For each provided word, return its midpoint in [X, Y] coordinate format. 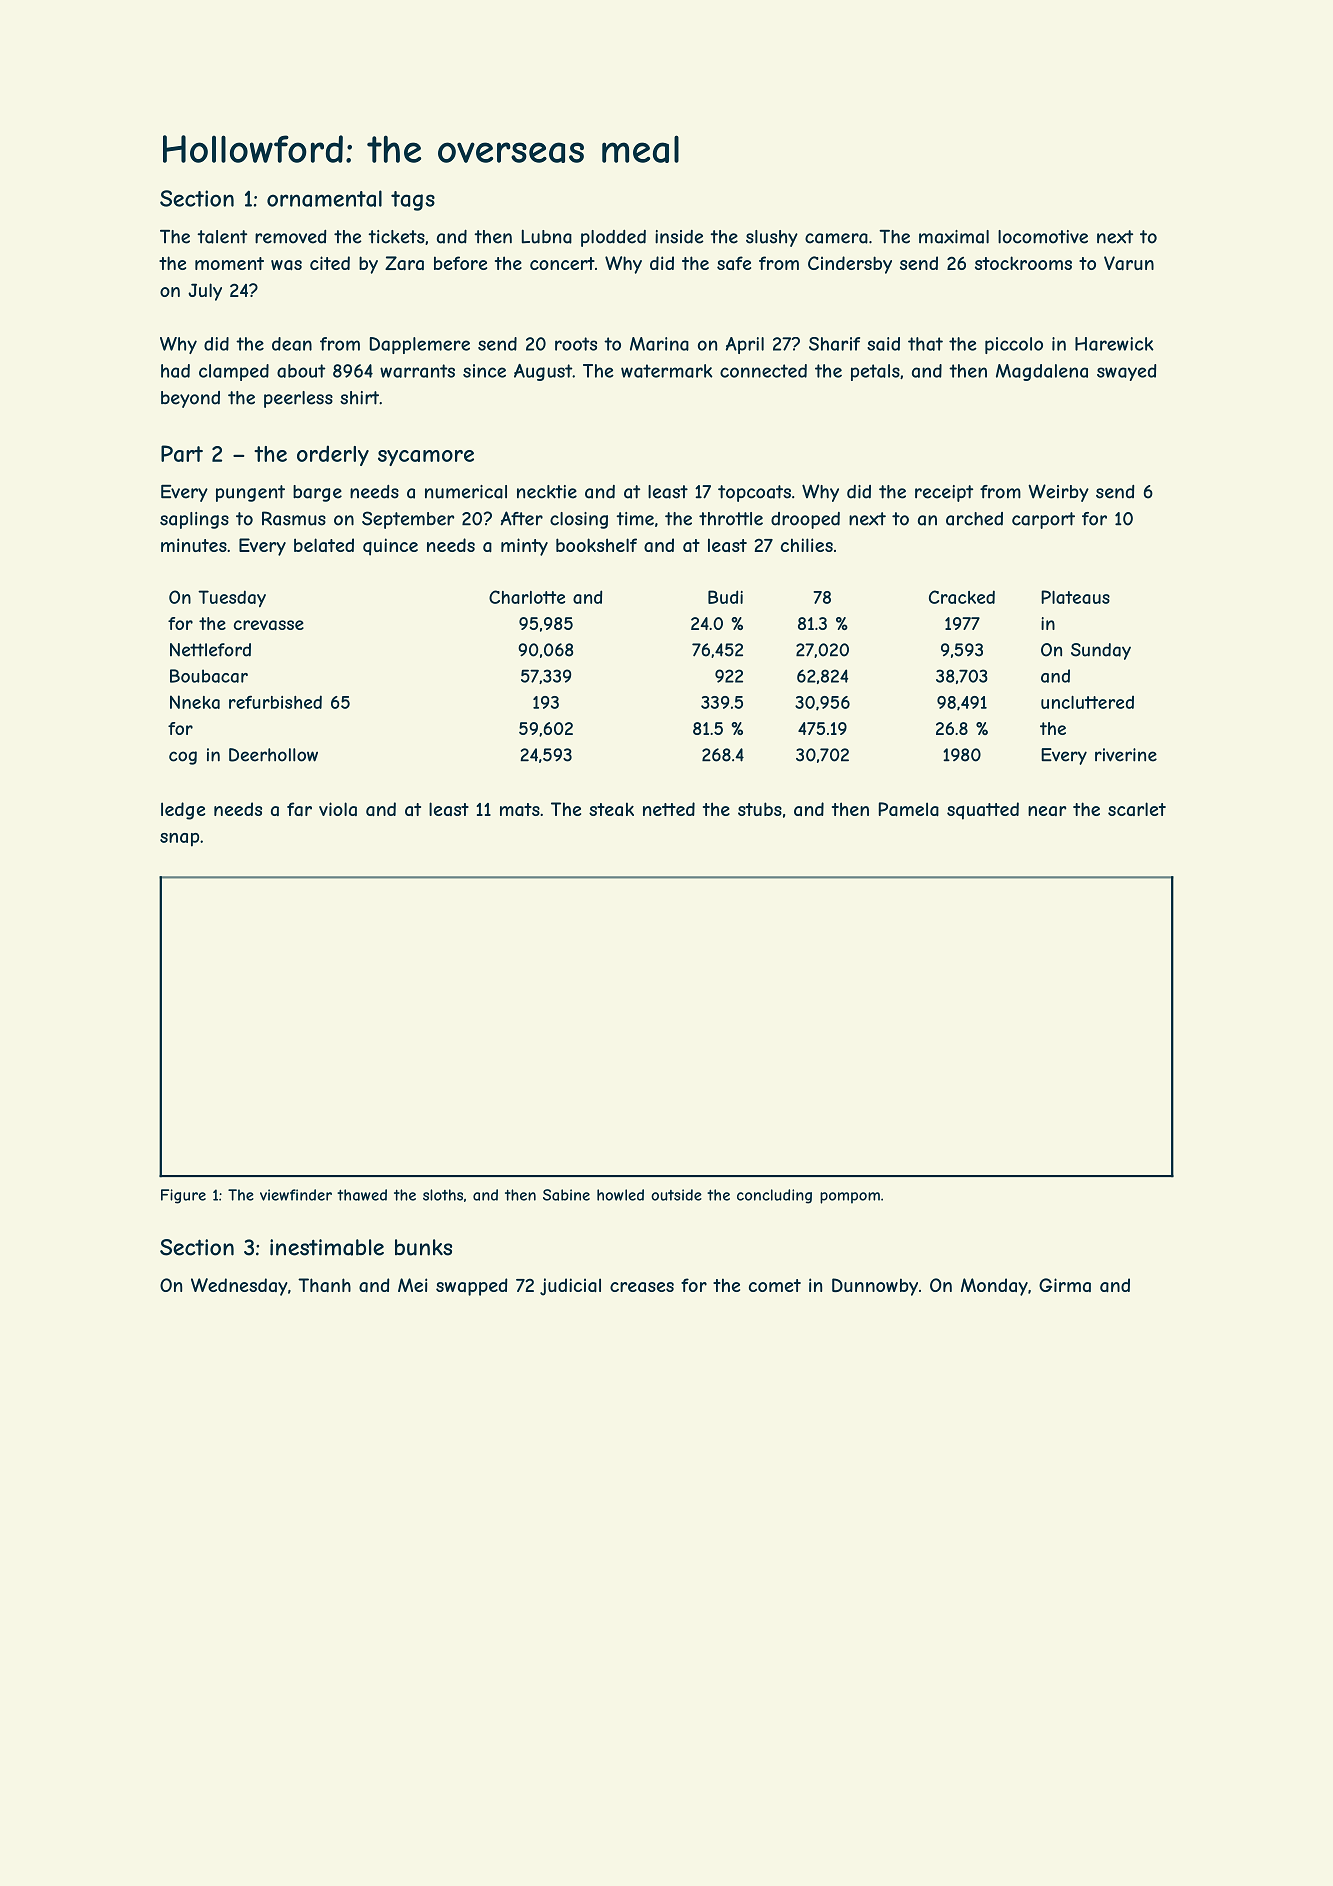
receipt [944, 493]
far [299, 809]
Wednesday [239, 1287]
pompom [850, 1198]
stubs [760, 809]
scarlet [1137, 809]
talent [222, 237]
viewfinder [296, 1195]
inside [679, 237]
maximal [954, 237]
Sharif [834, 344]
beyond [190, 399]
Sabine [566, 1195]
